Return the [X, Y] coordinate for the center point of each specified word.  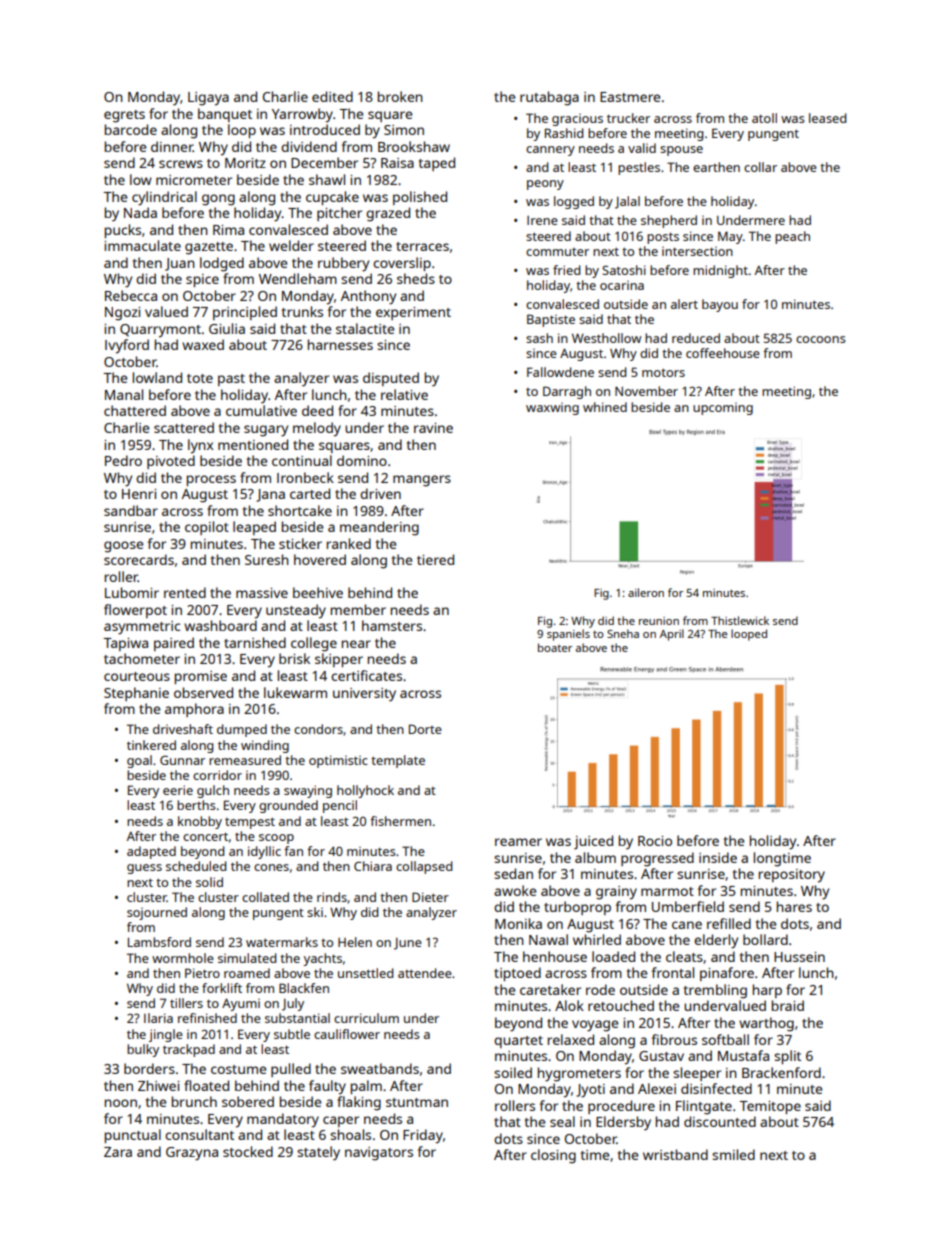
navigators [379, 1154]
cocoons [821, 339]
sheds [416, 278]
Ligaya [208, 99]
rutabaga [549, 98]
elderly [716, 941]
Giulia [227, 328]
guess [144, 869]
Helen [355, 942]
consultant [199, 1134]
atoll [764, 118]
